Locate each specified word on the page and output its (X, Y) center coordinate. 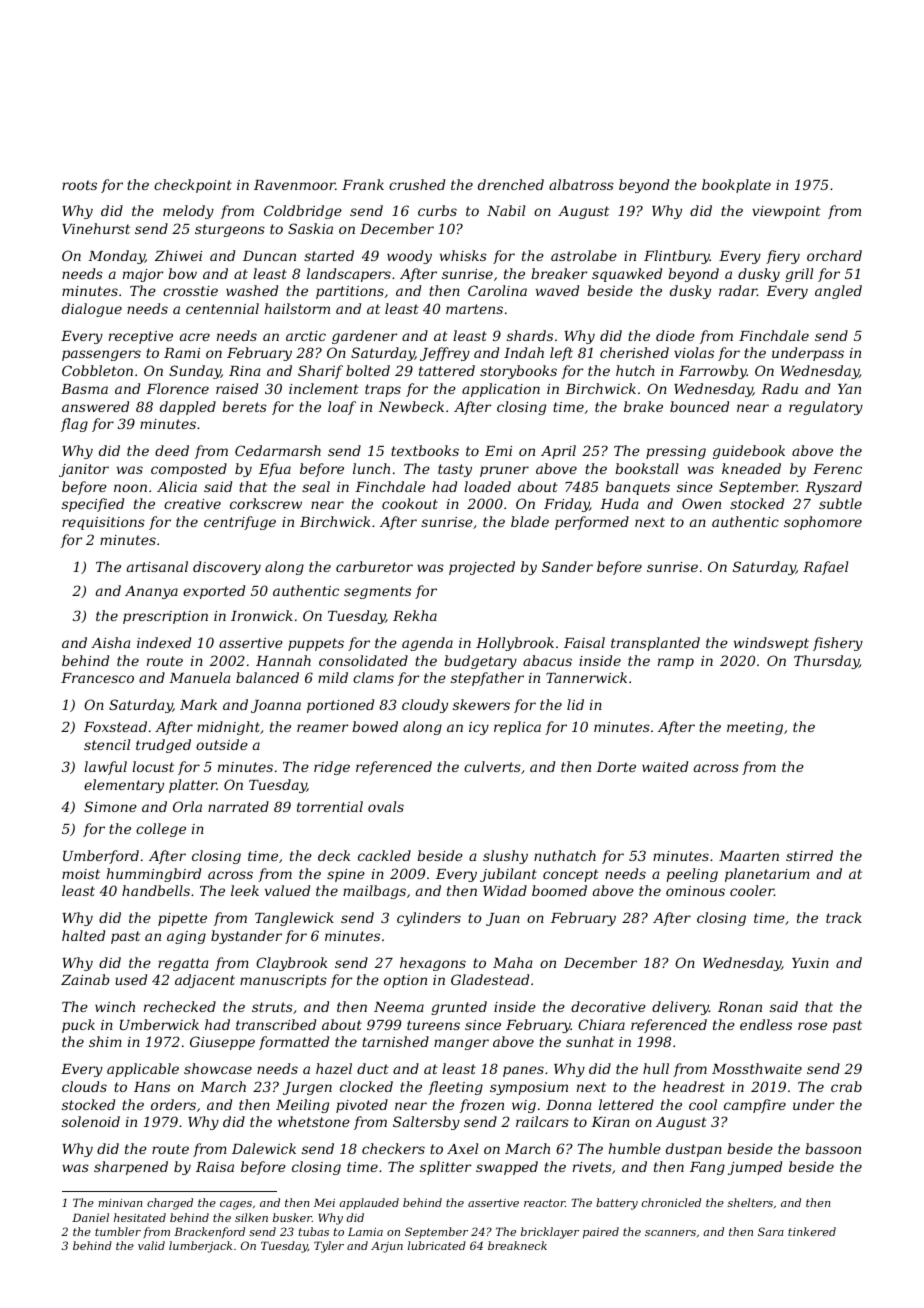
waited (665, 766)
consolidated (363, 660)
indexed (164, 642)
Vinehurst (96, 228)
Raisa (215, 1167)
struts (272, 1007)
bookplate (736, 186)
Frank (363, 184)
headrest (694, 1086)
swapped (507, 1168)
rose (812, 1026)
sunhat (590, 1041)
